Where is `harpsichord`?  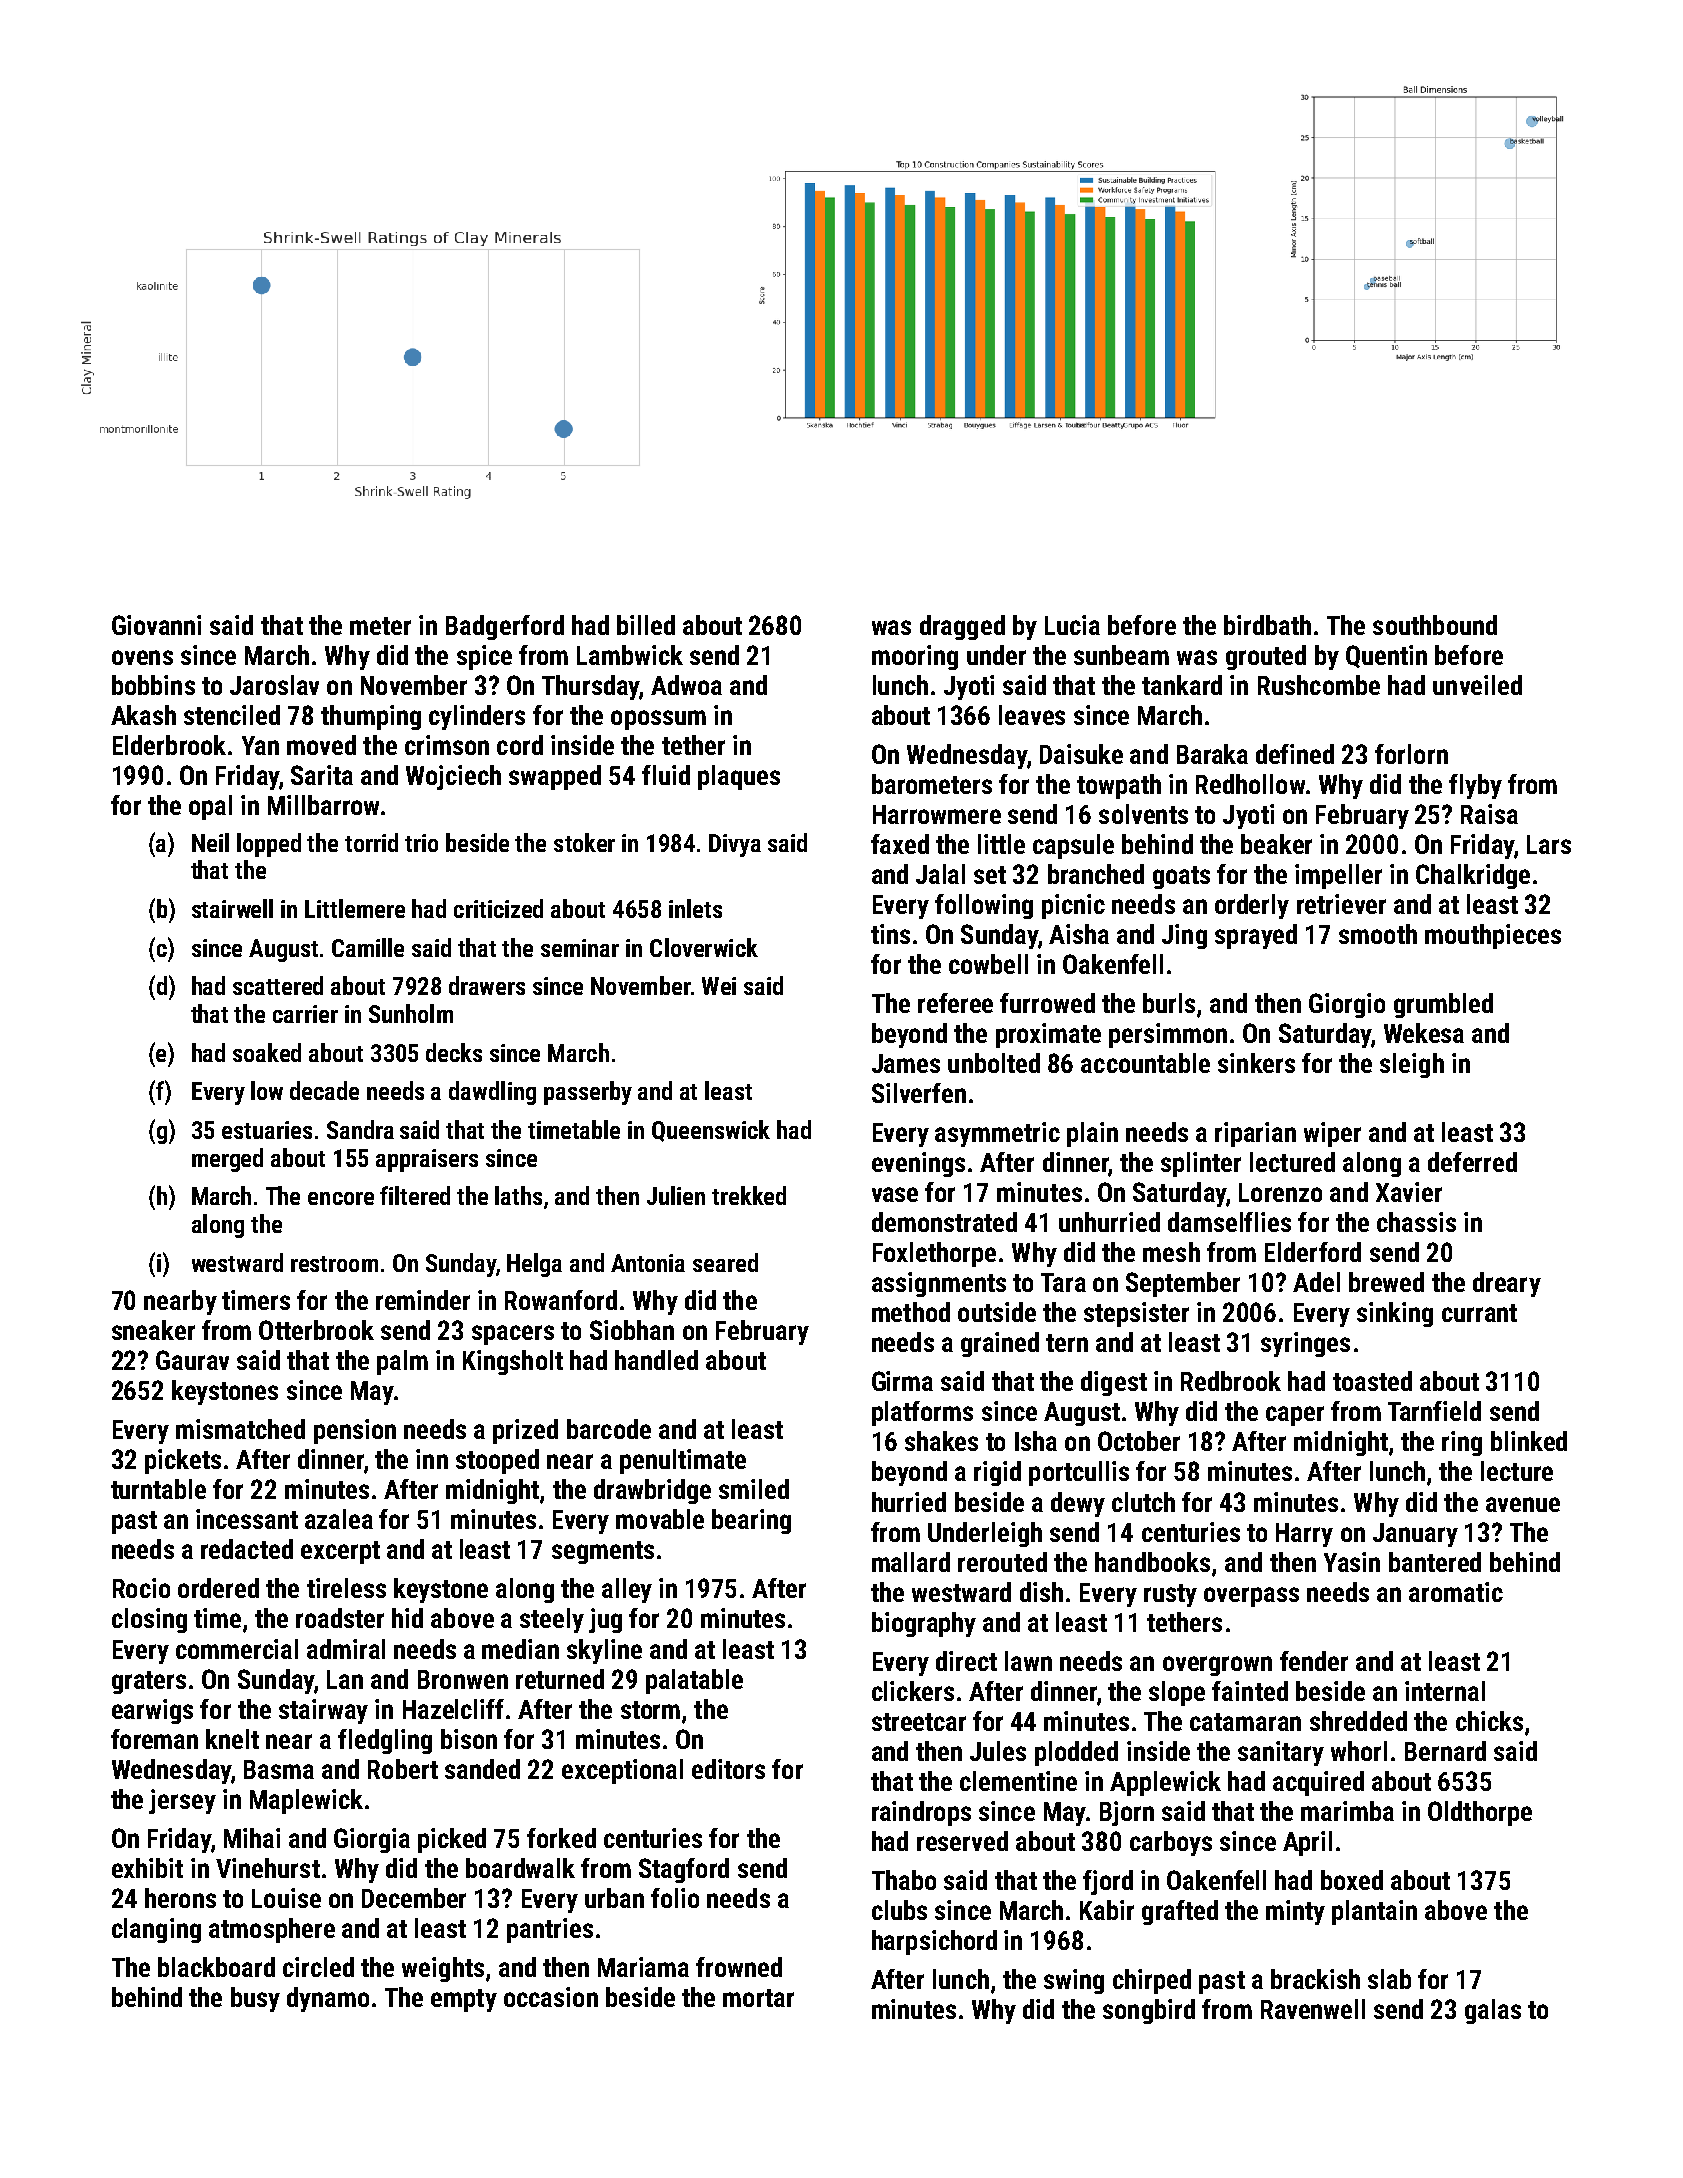 harpsichord is located at coordinates (934, 1942).
